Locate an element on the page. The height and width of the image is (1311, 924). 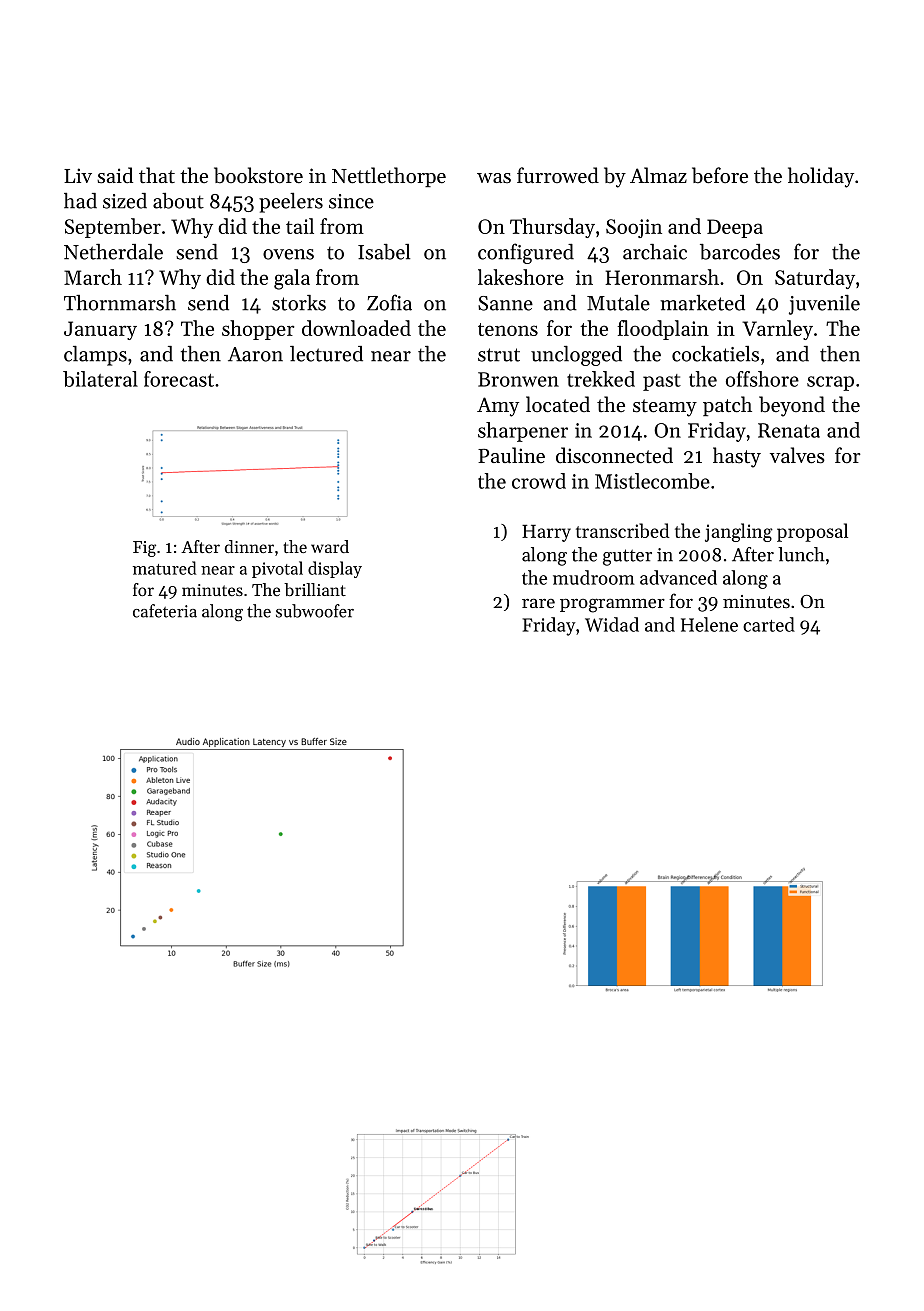
that is located at coordinates (157, 175).
